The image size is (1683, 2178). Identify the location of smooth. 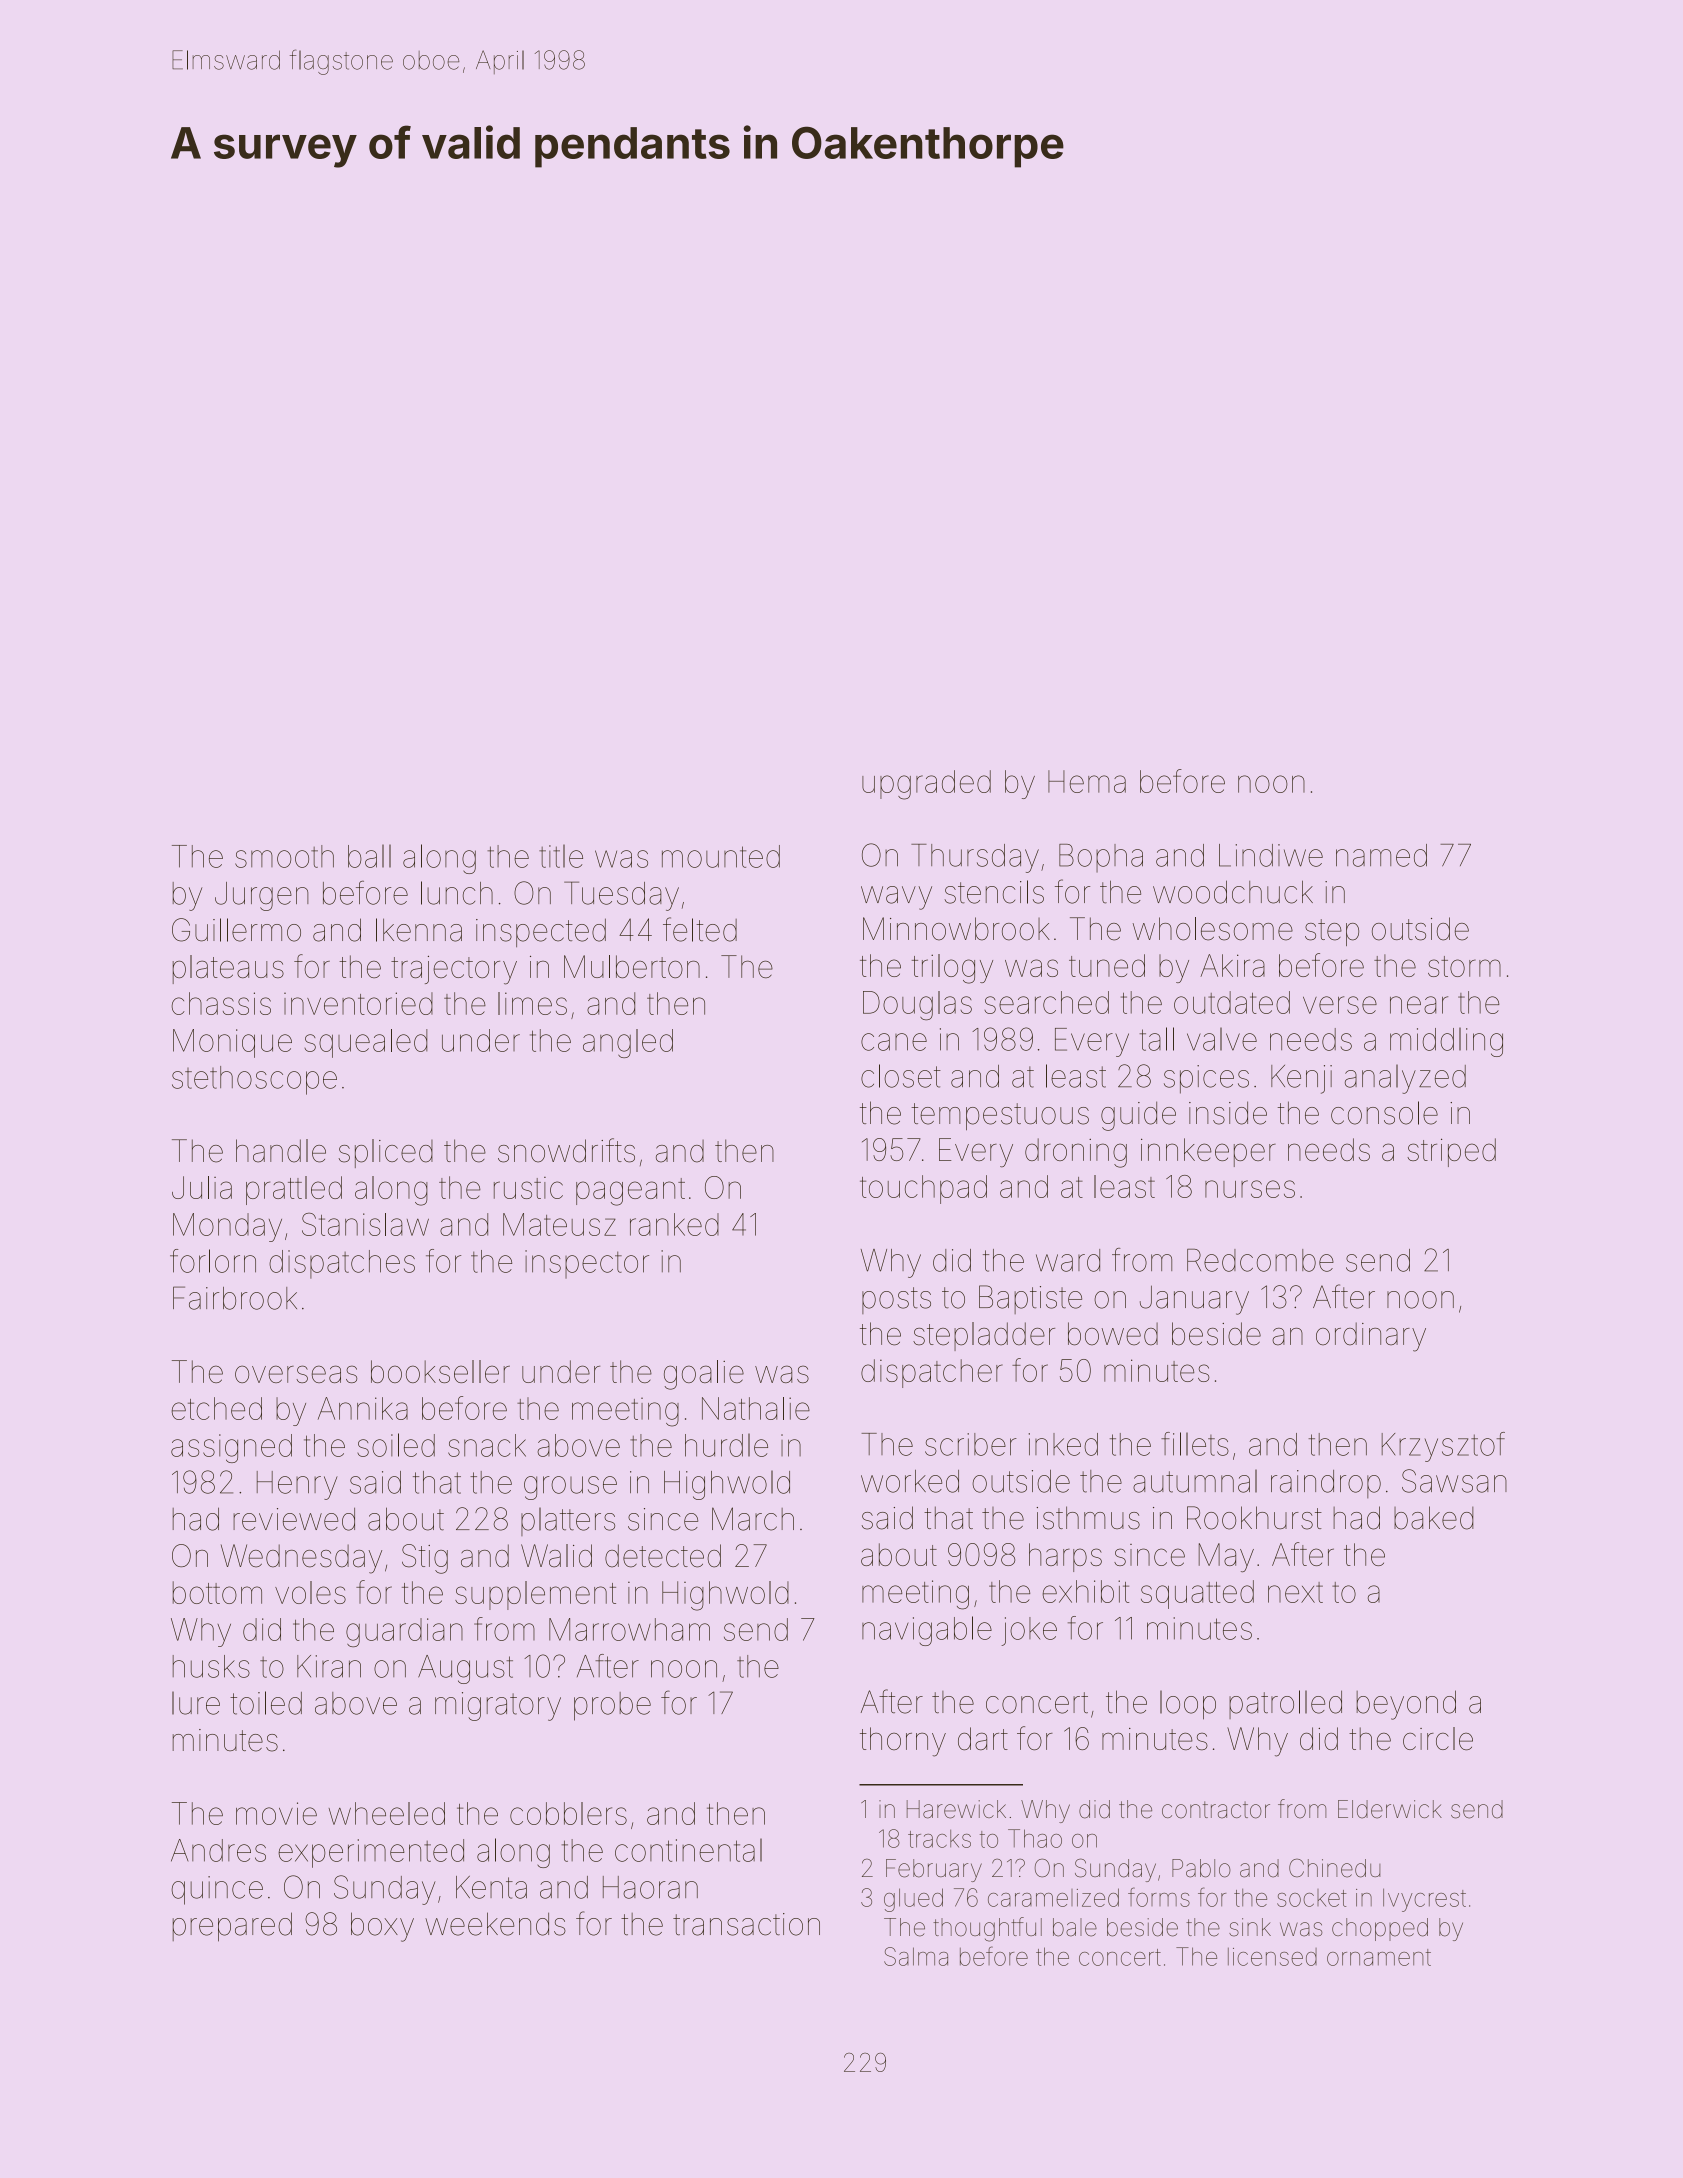
(284, 856).
